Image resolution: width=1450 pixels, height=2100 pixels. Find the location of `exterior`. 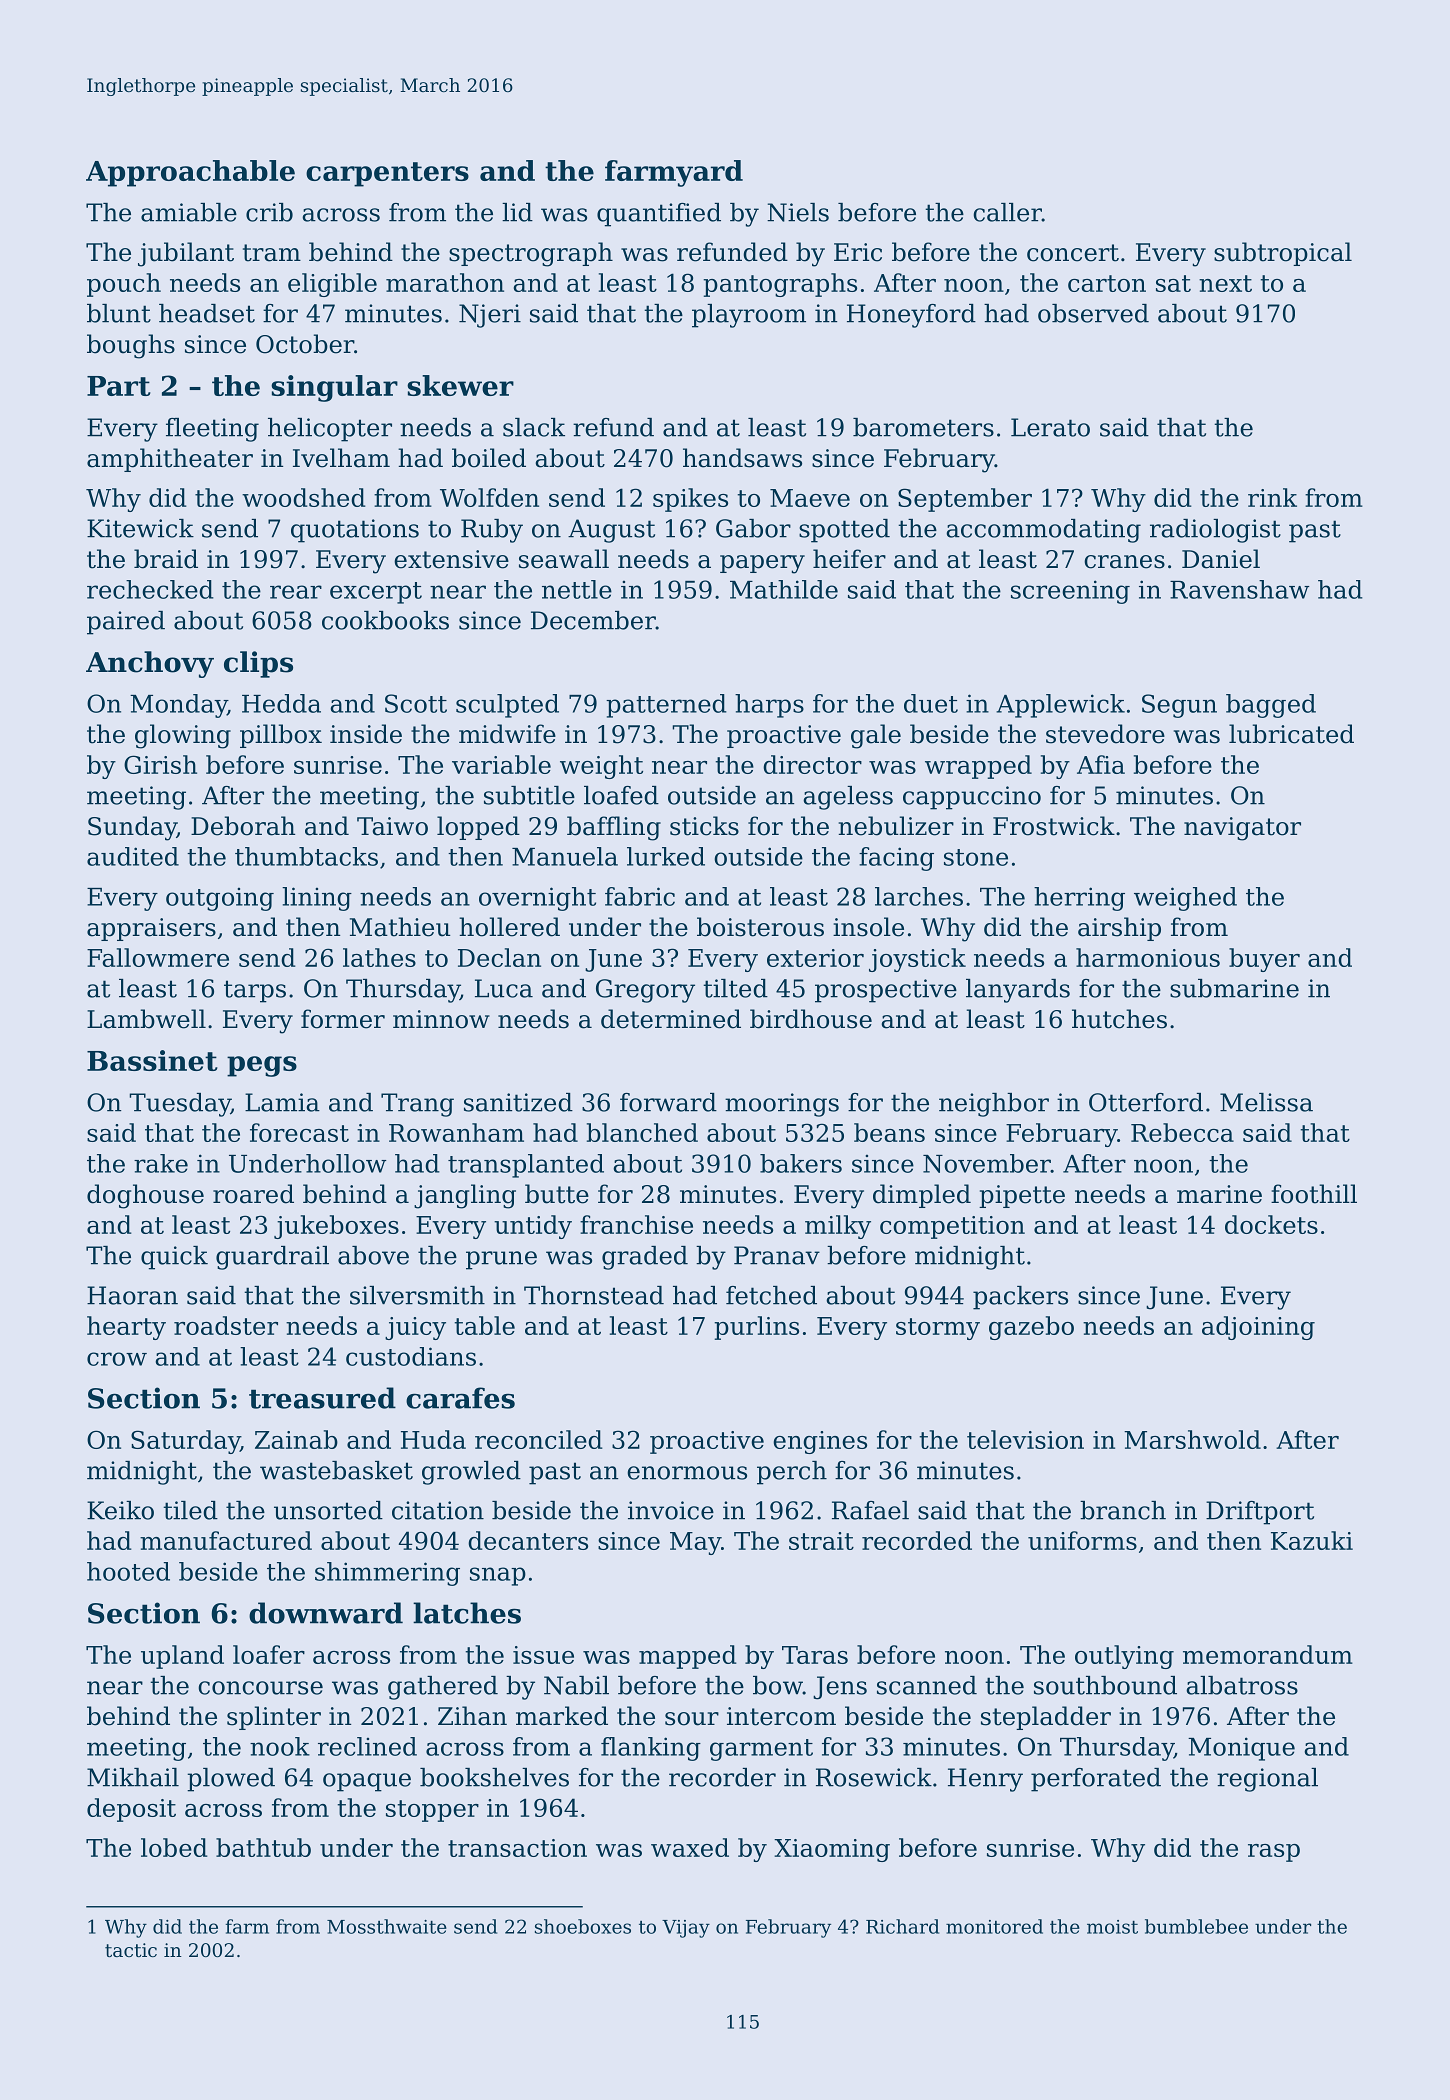

exterior is located at coordinates (815, 958).
